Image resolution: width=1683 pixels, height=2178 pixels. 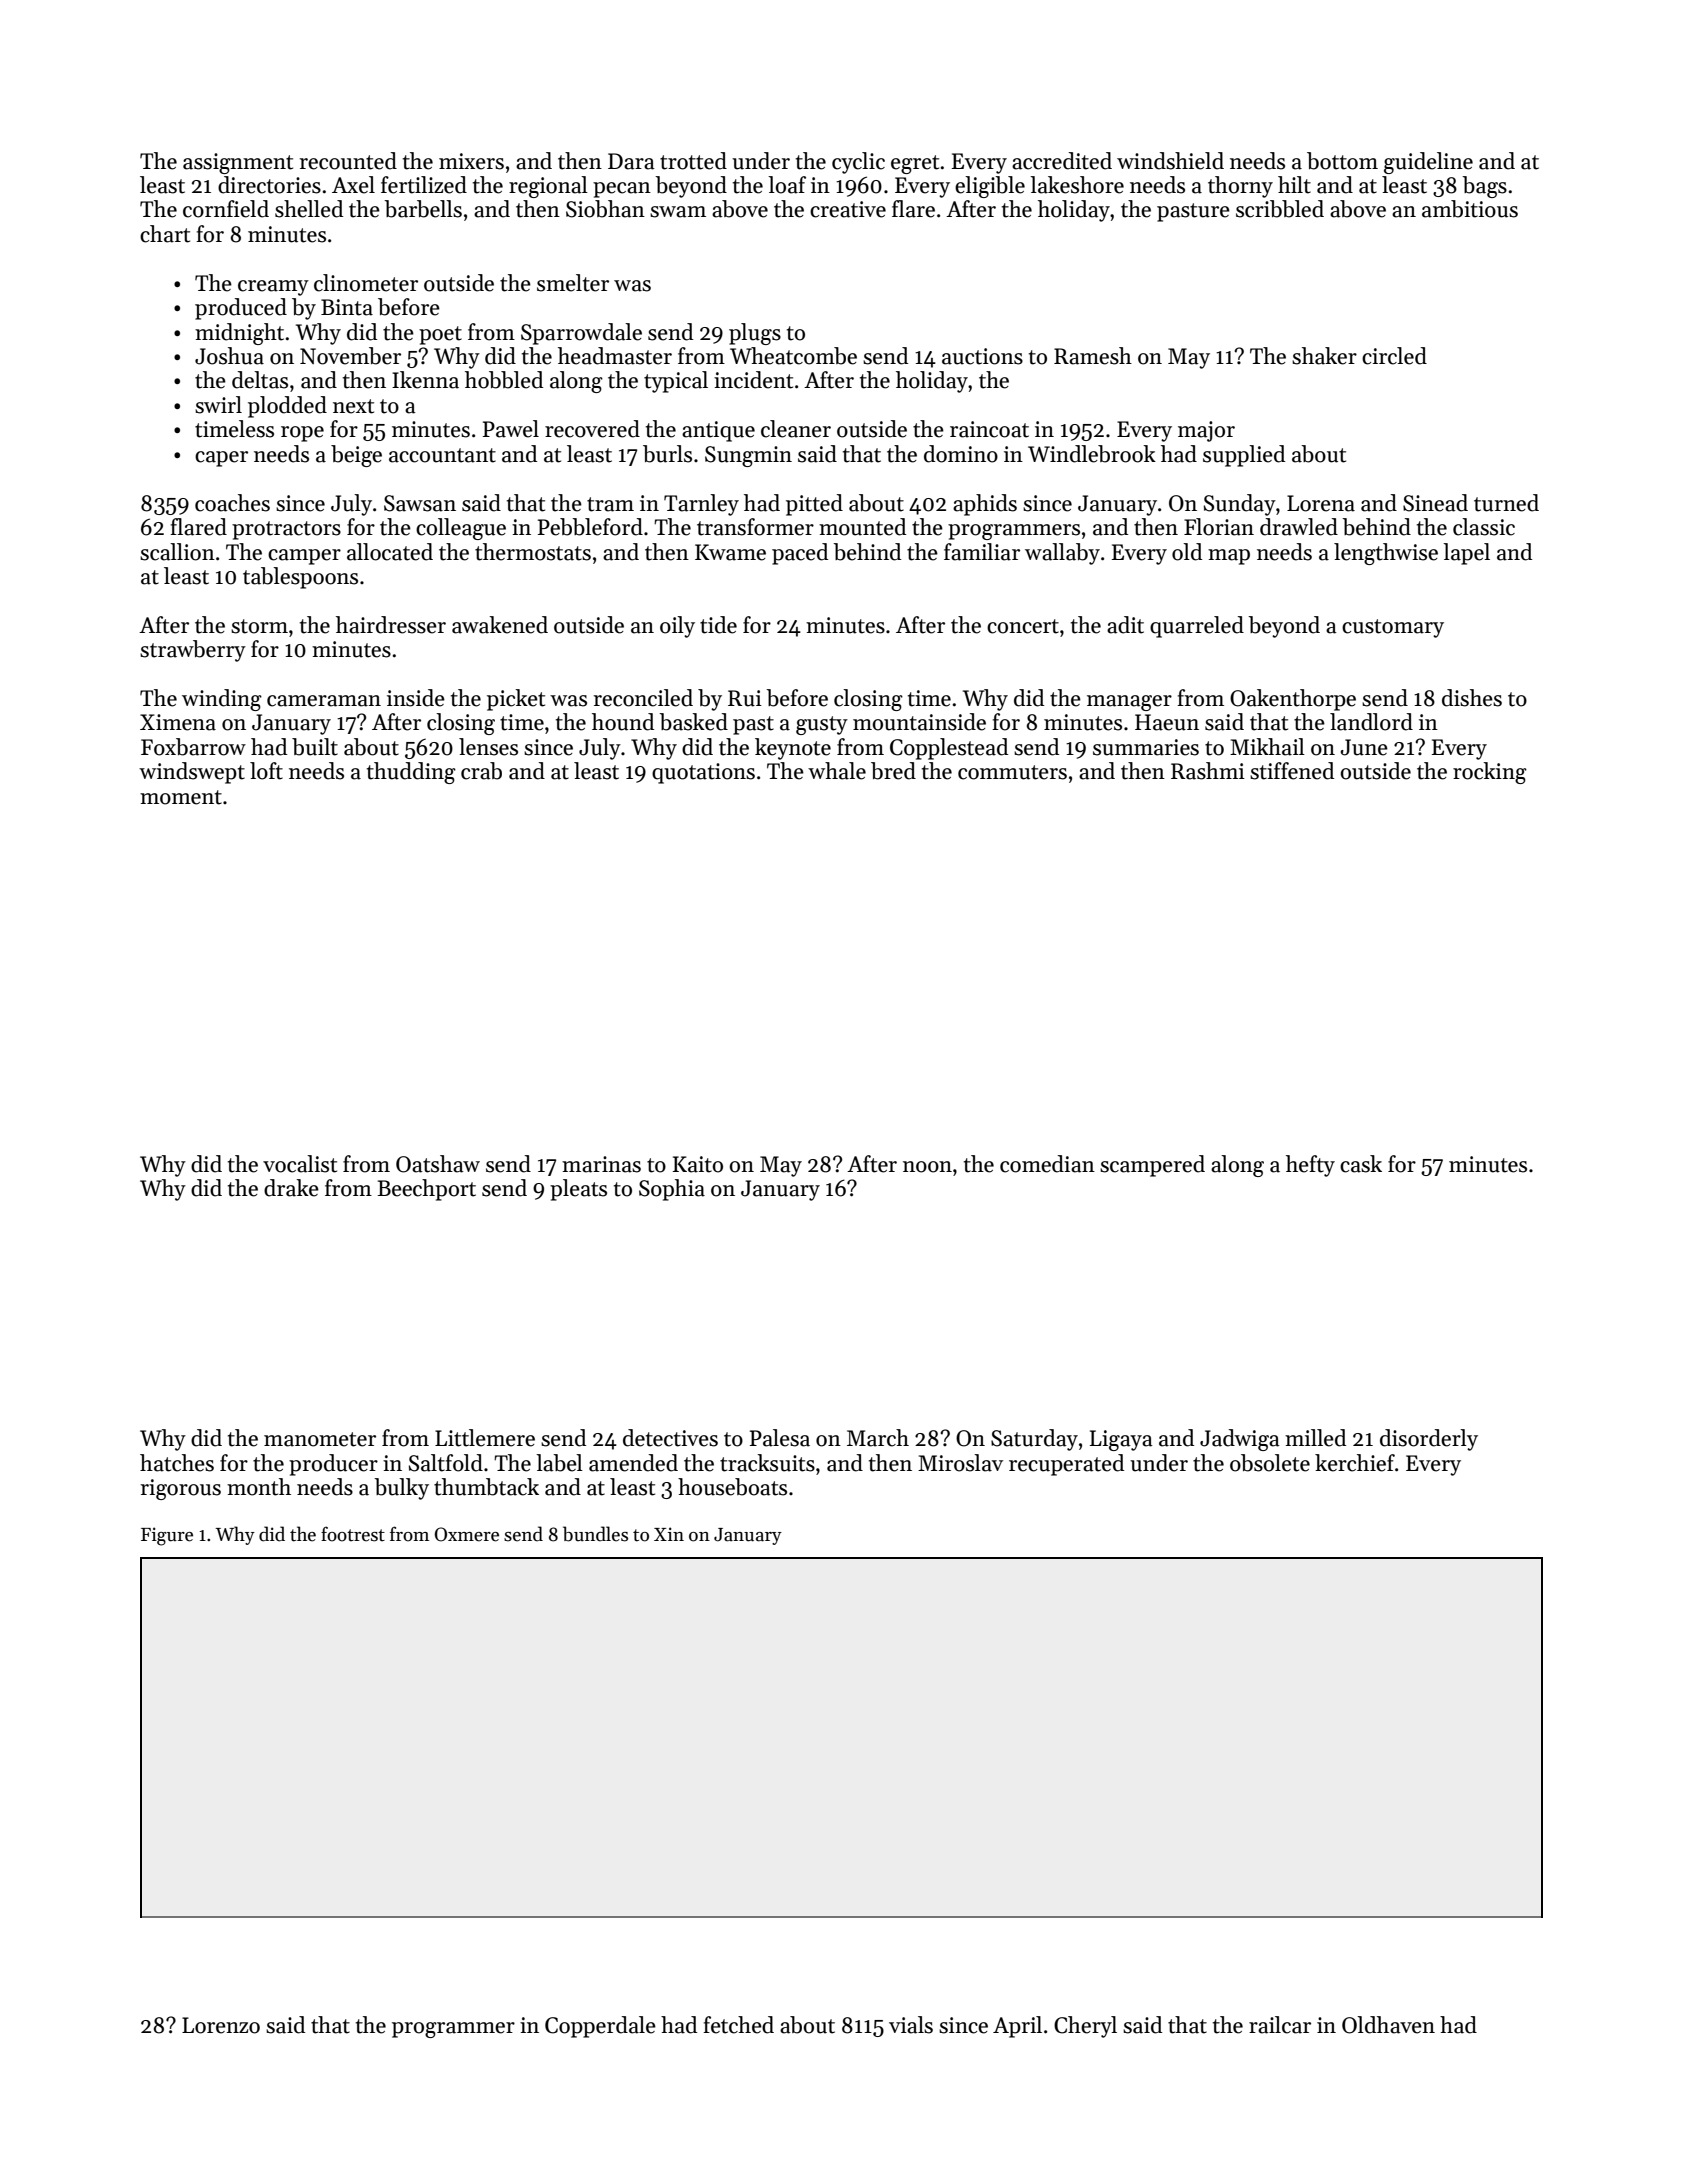 I want to click on hefty, so click(x=1310, y=1166).
